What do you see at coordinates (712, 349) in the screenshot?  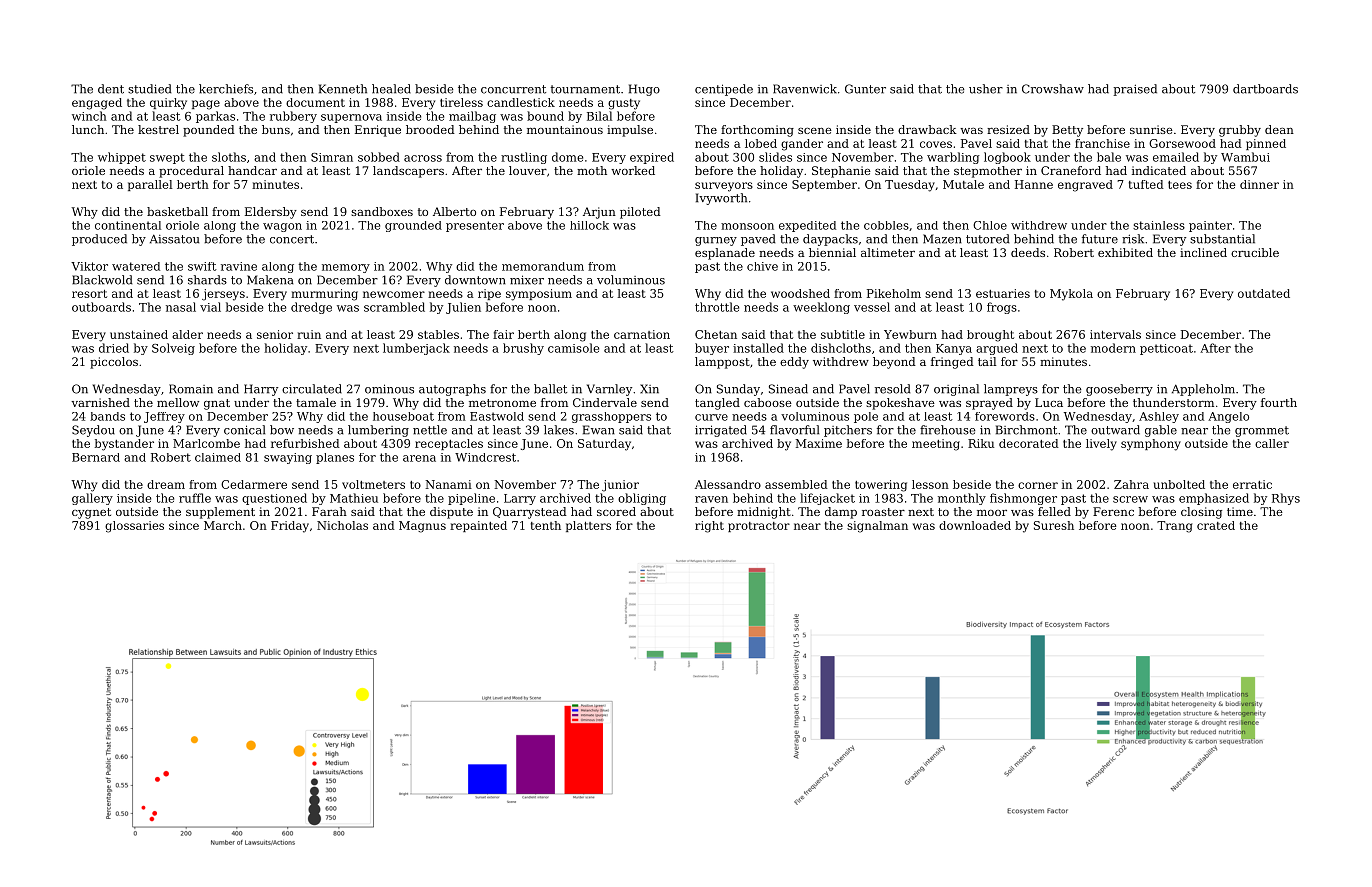 I see `buyer` at bounding box center [712, 349].
